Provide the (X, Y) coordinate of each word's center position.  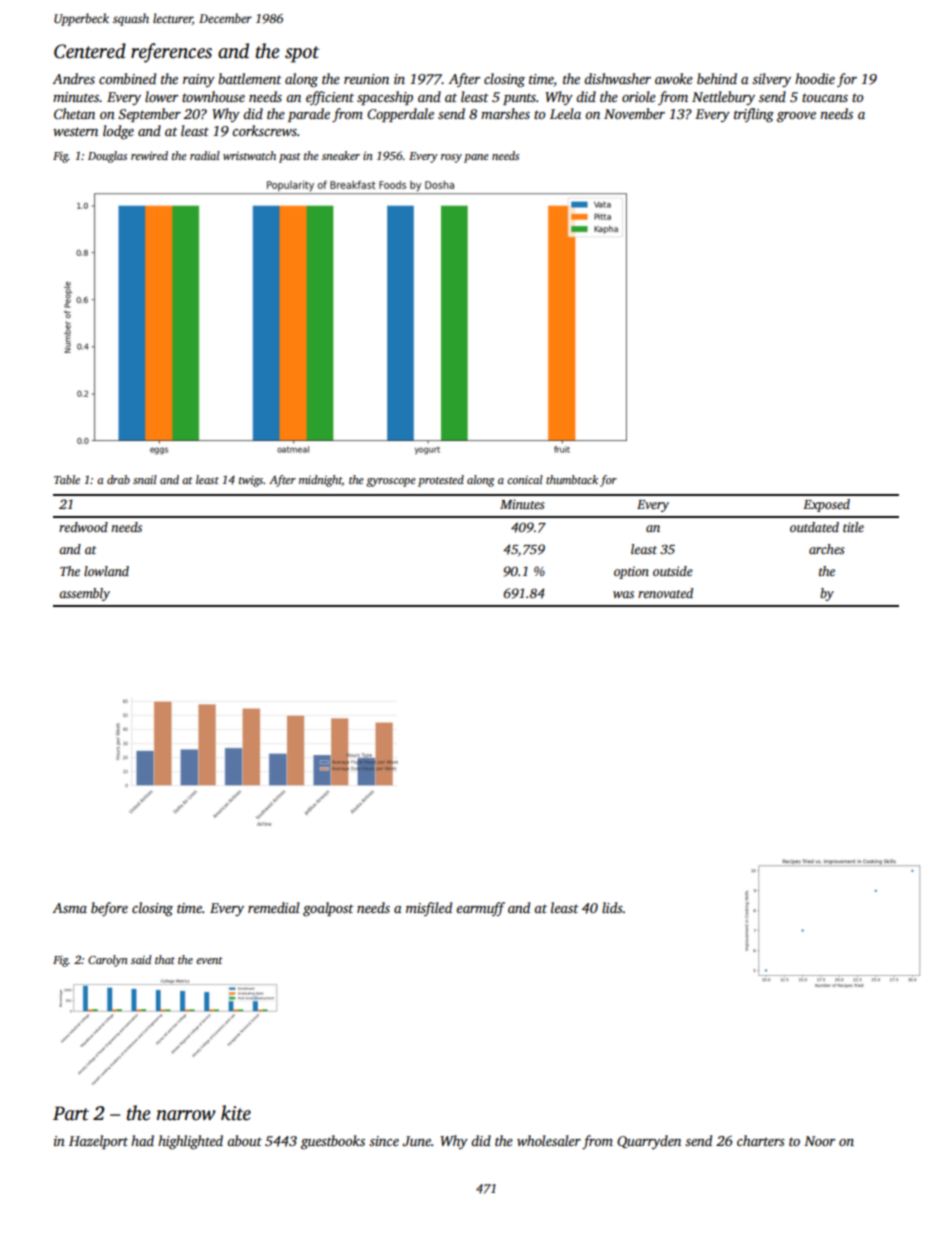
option (631, 572)
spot (302, 54)
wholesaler (549, 1140)
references (171, 53)
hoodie (815, 78)
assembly (84, 594)
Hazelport (98, 1142)
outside (673, 571)
